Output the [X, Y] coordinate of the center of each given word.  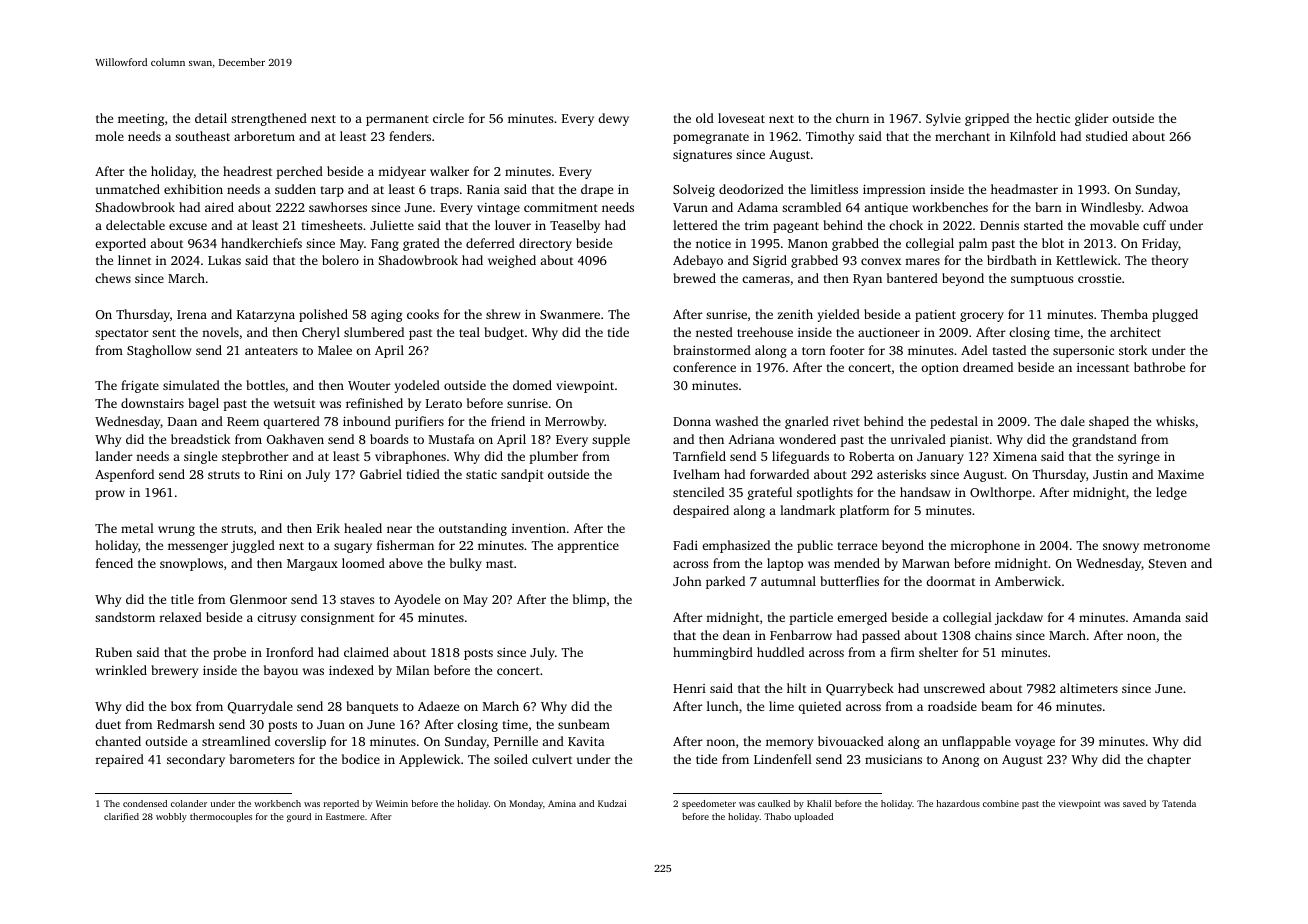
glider [1092, 119]
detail [211, 118]
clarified [121, 816]
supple [611, 440]
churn [852, 118]
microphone [985, 546]
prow [110, 495]
